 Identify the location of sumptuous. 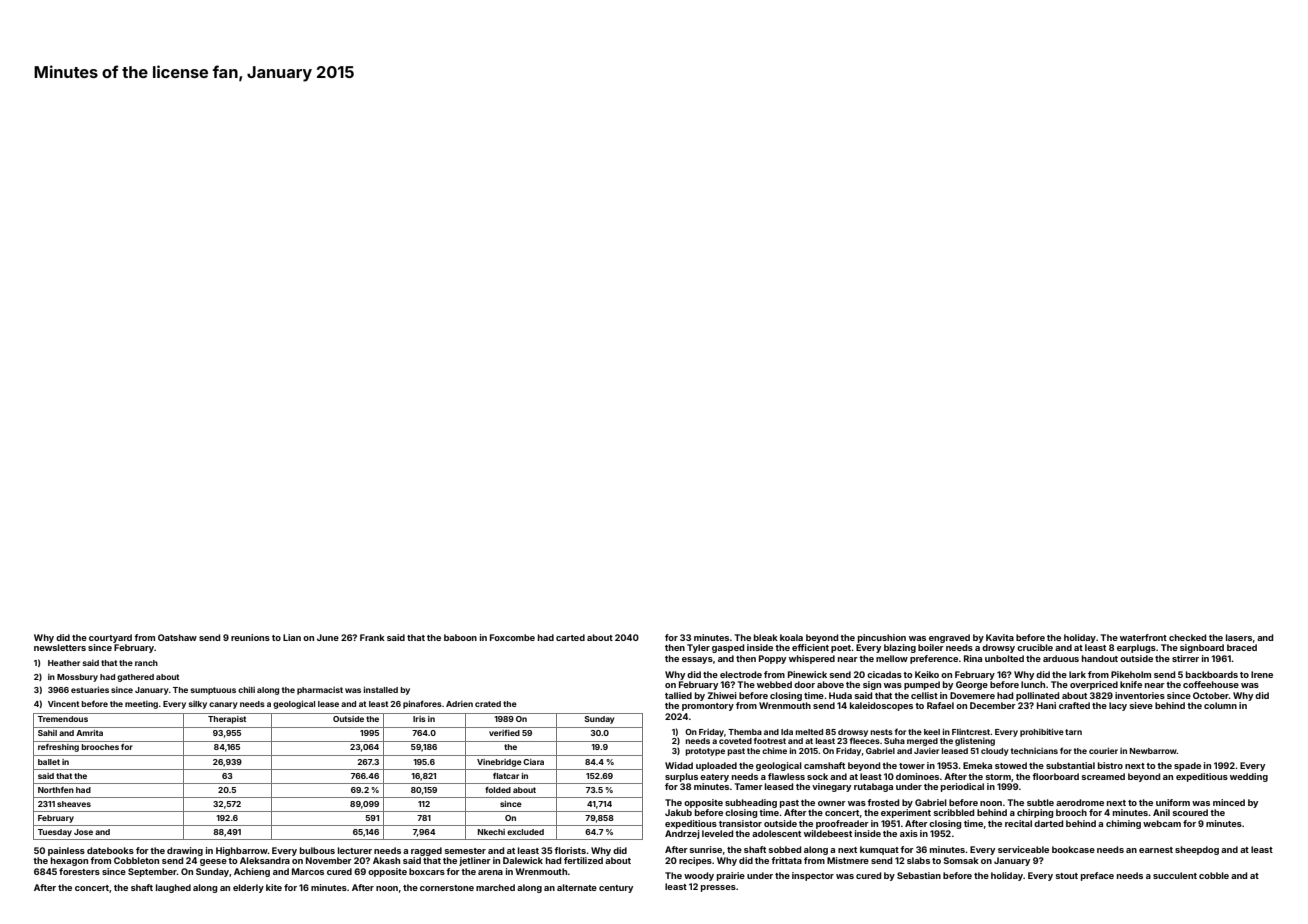
(213, 691).
